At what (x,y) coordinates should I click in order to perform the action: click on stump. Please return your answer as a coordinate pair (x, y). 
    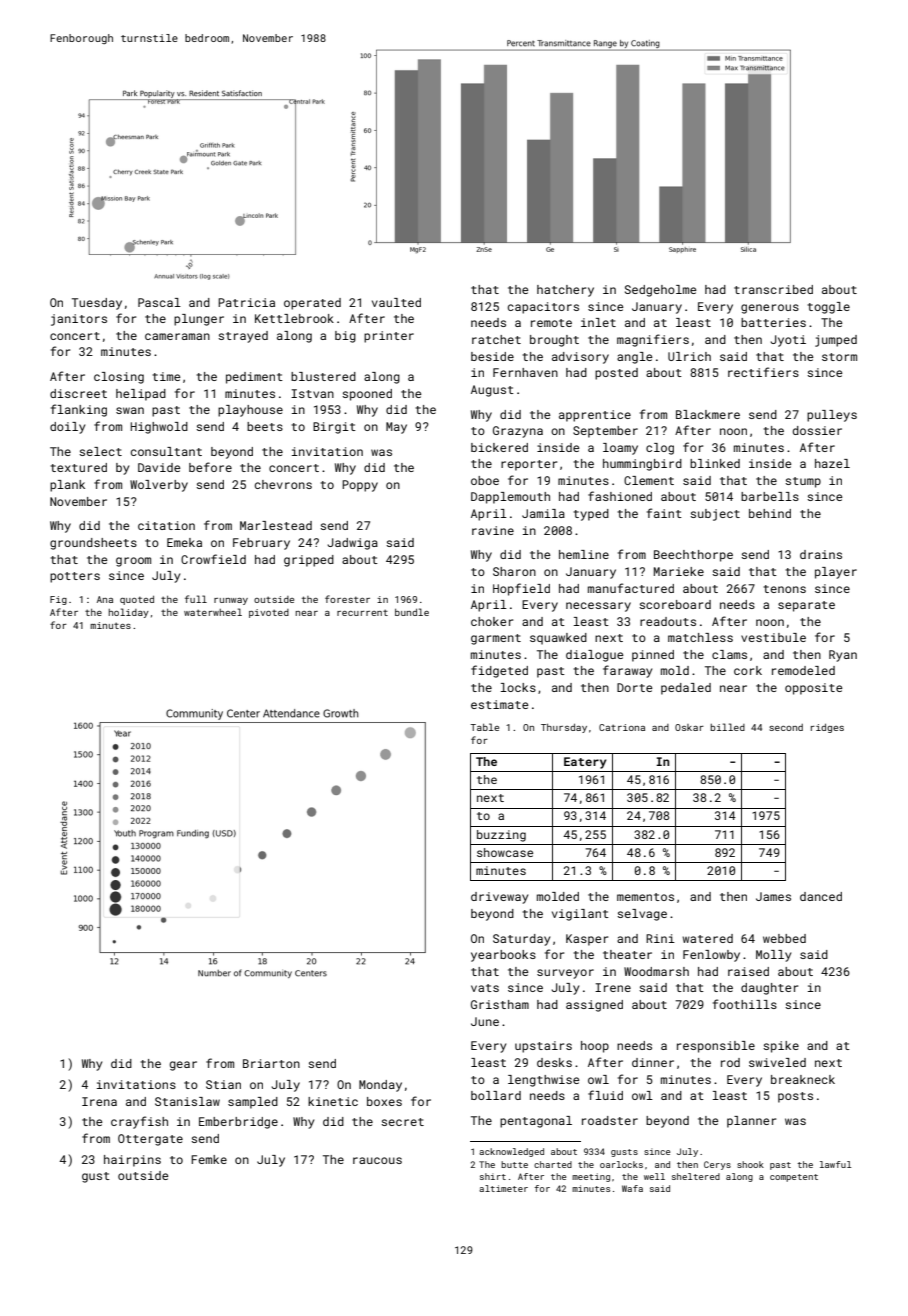
    Looking at the image, I should click on (803, 482).
